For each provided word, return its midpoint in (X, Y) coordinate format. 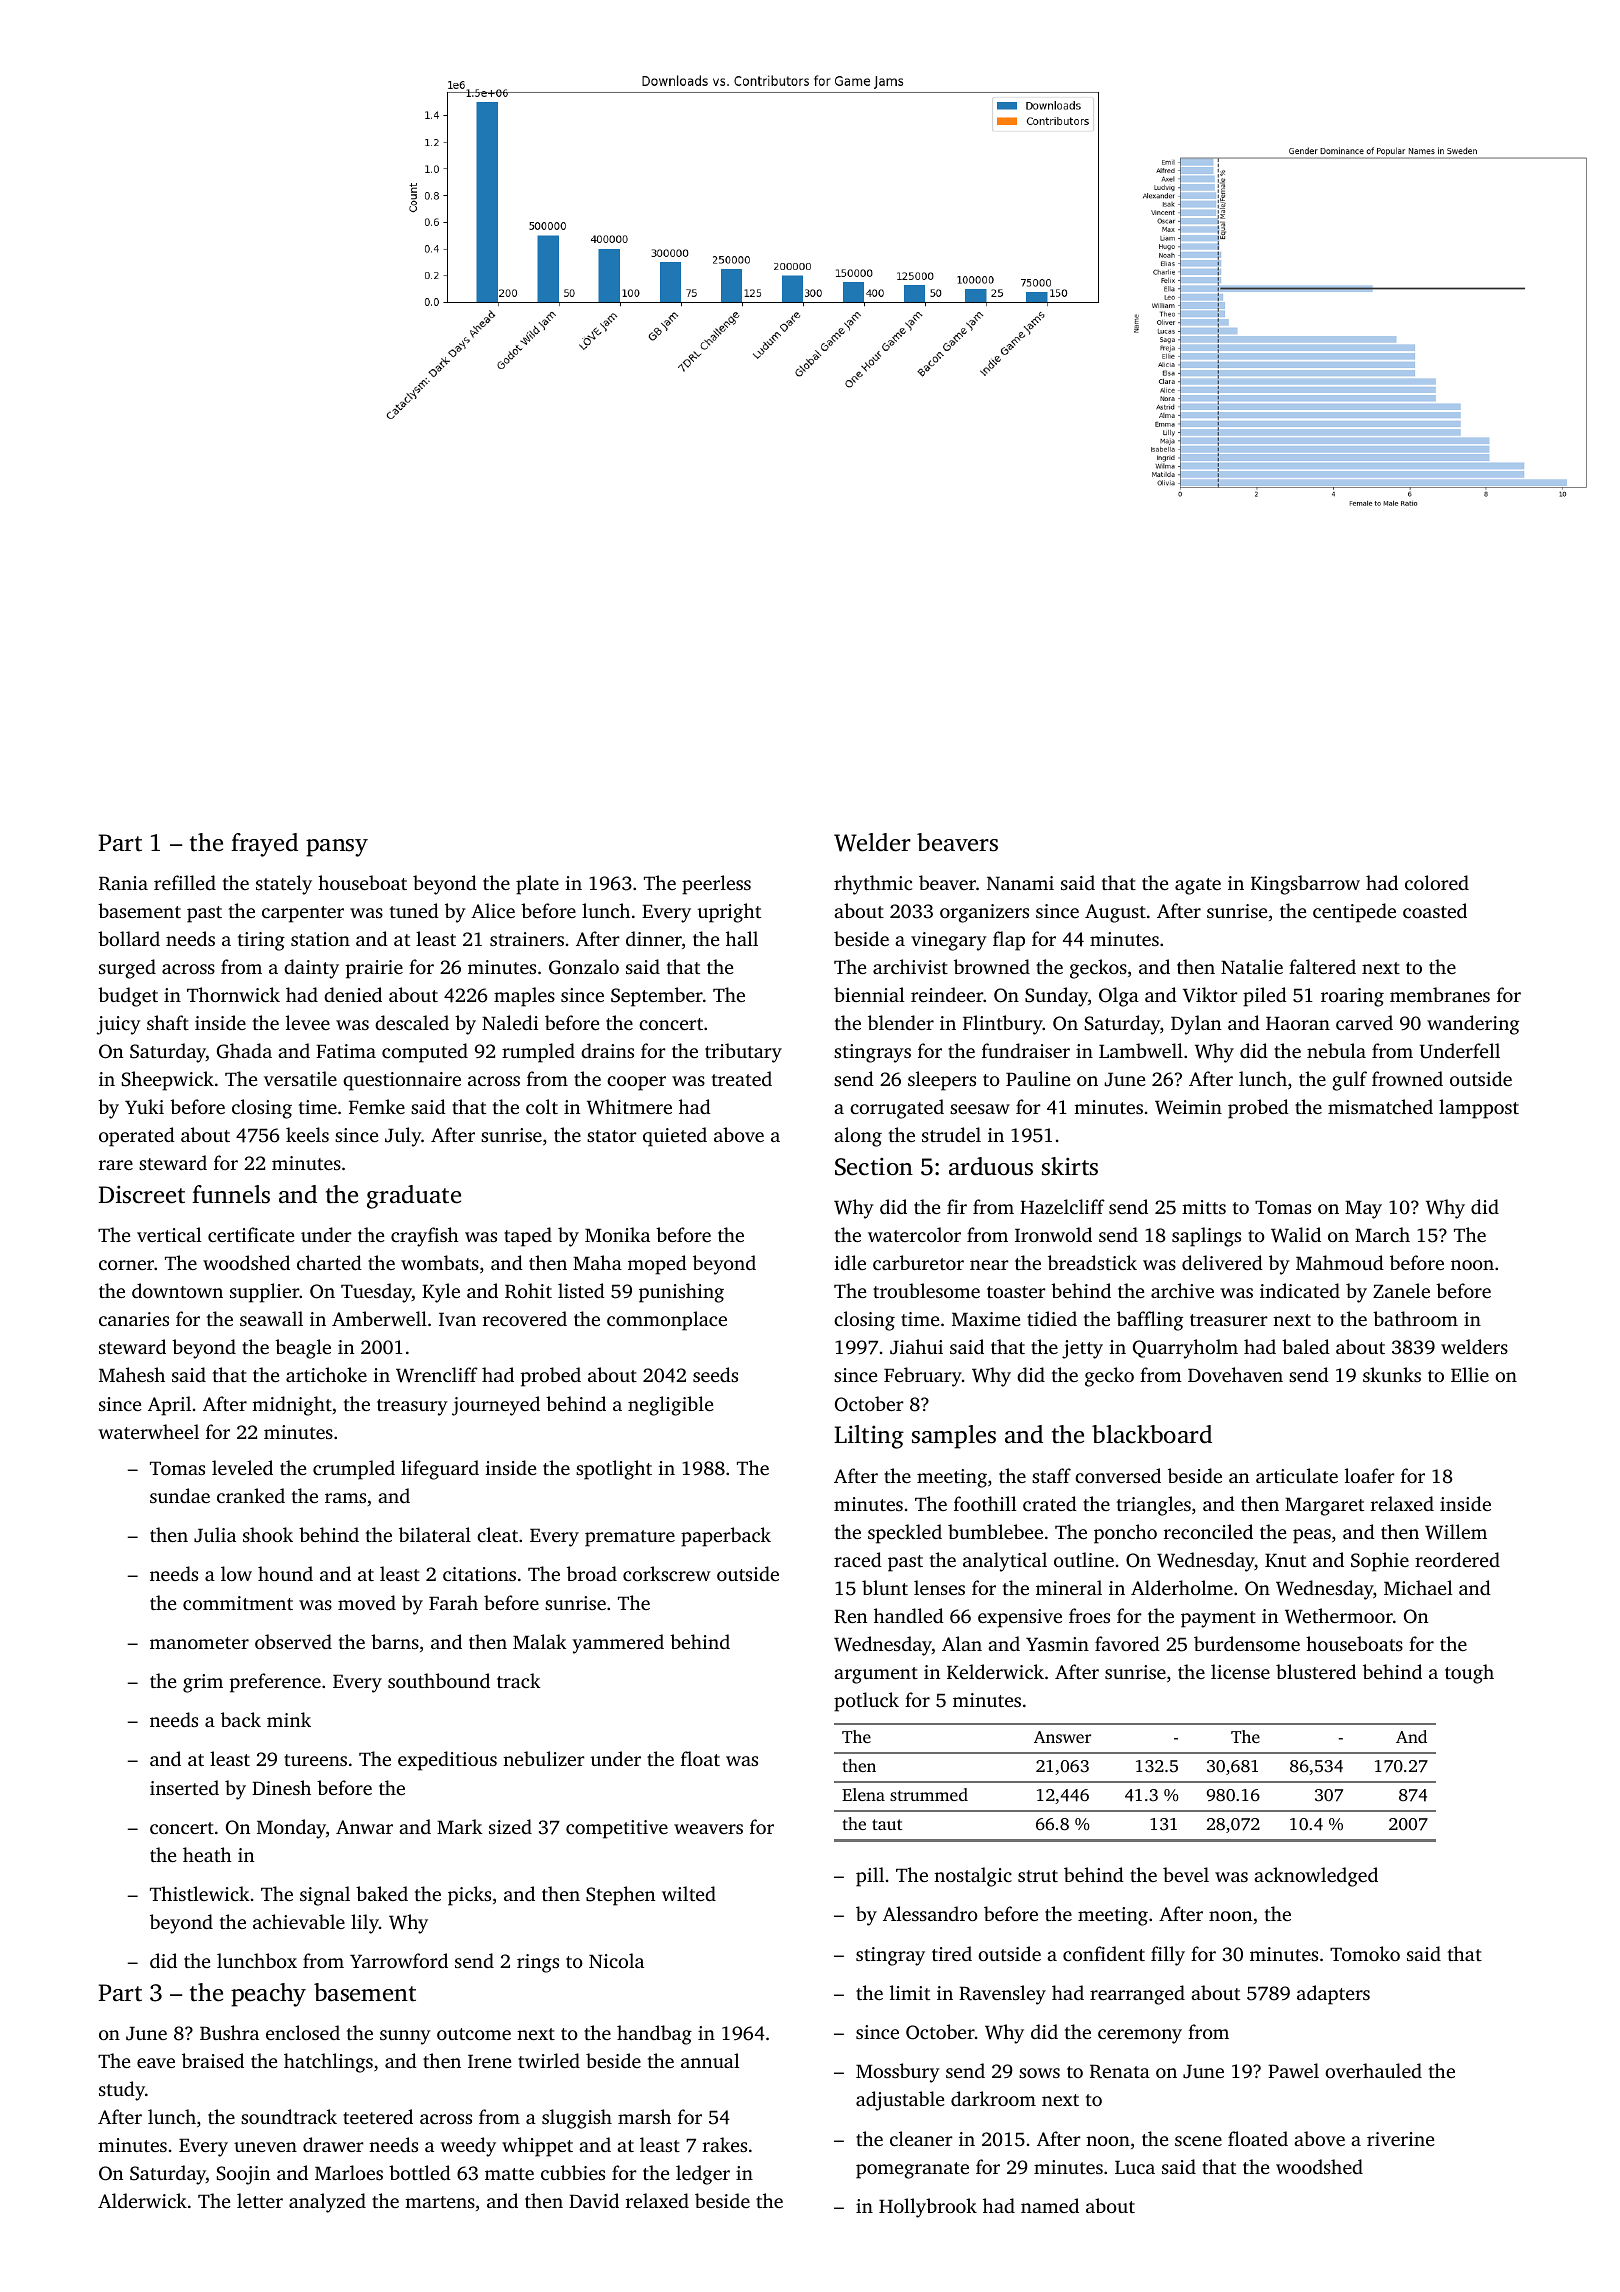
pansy (337, 848)
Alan (962, 1643)
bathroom (1415, 1318)
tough (1469, 1674)
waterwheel (148, 1431)
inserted (184, 1787)
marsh (644, 2116)
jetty (1082, 1349)
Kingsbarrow (1305, 885)
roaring (1352, 997)
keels (307, 1134)
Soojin (243, 2175)
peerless (716, 885)
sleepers (942, 1081)
